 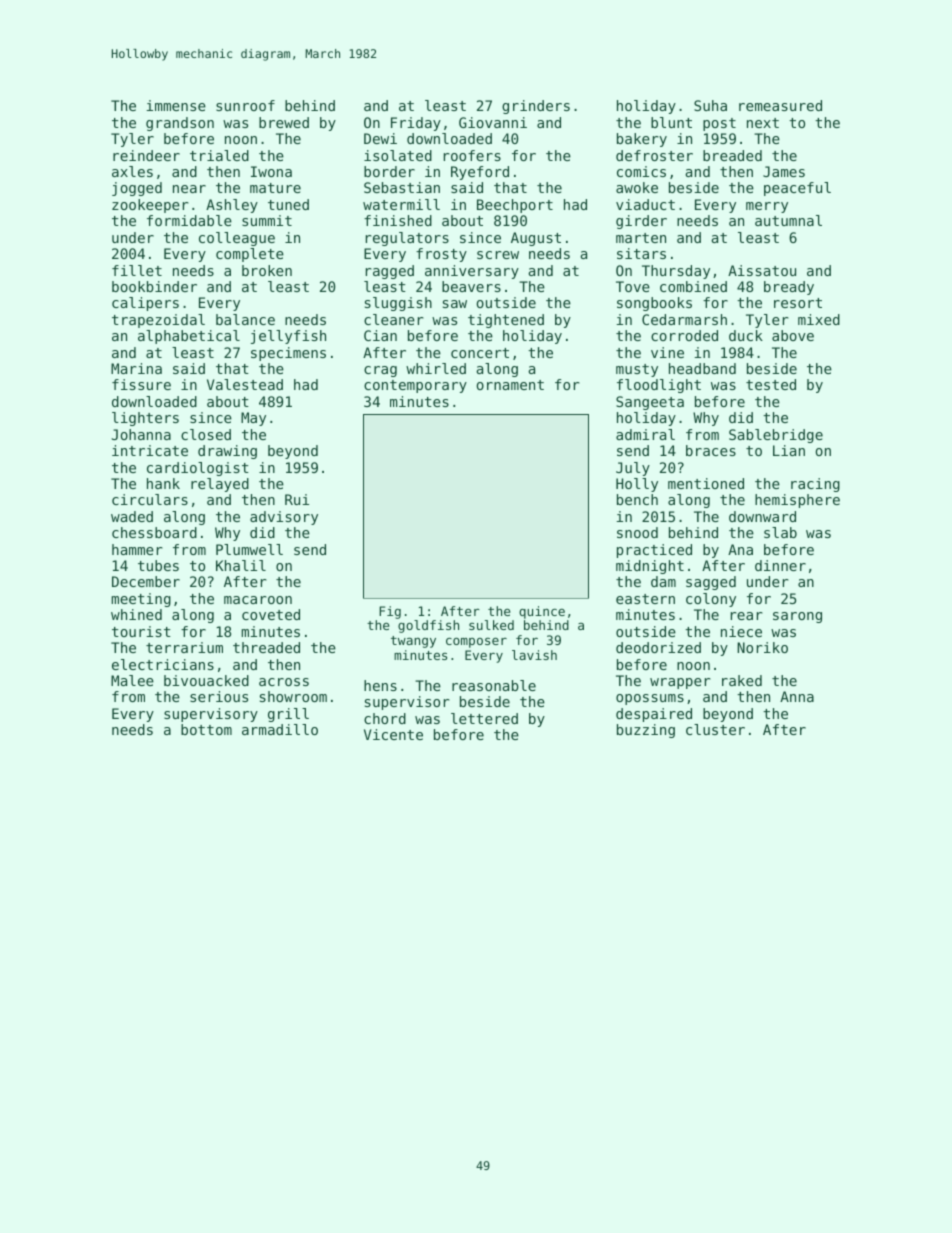 I want to click on Friday, so click(x=416, y=124).
